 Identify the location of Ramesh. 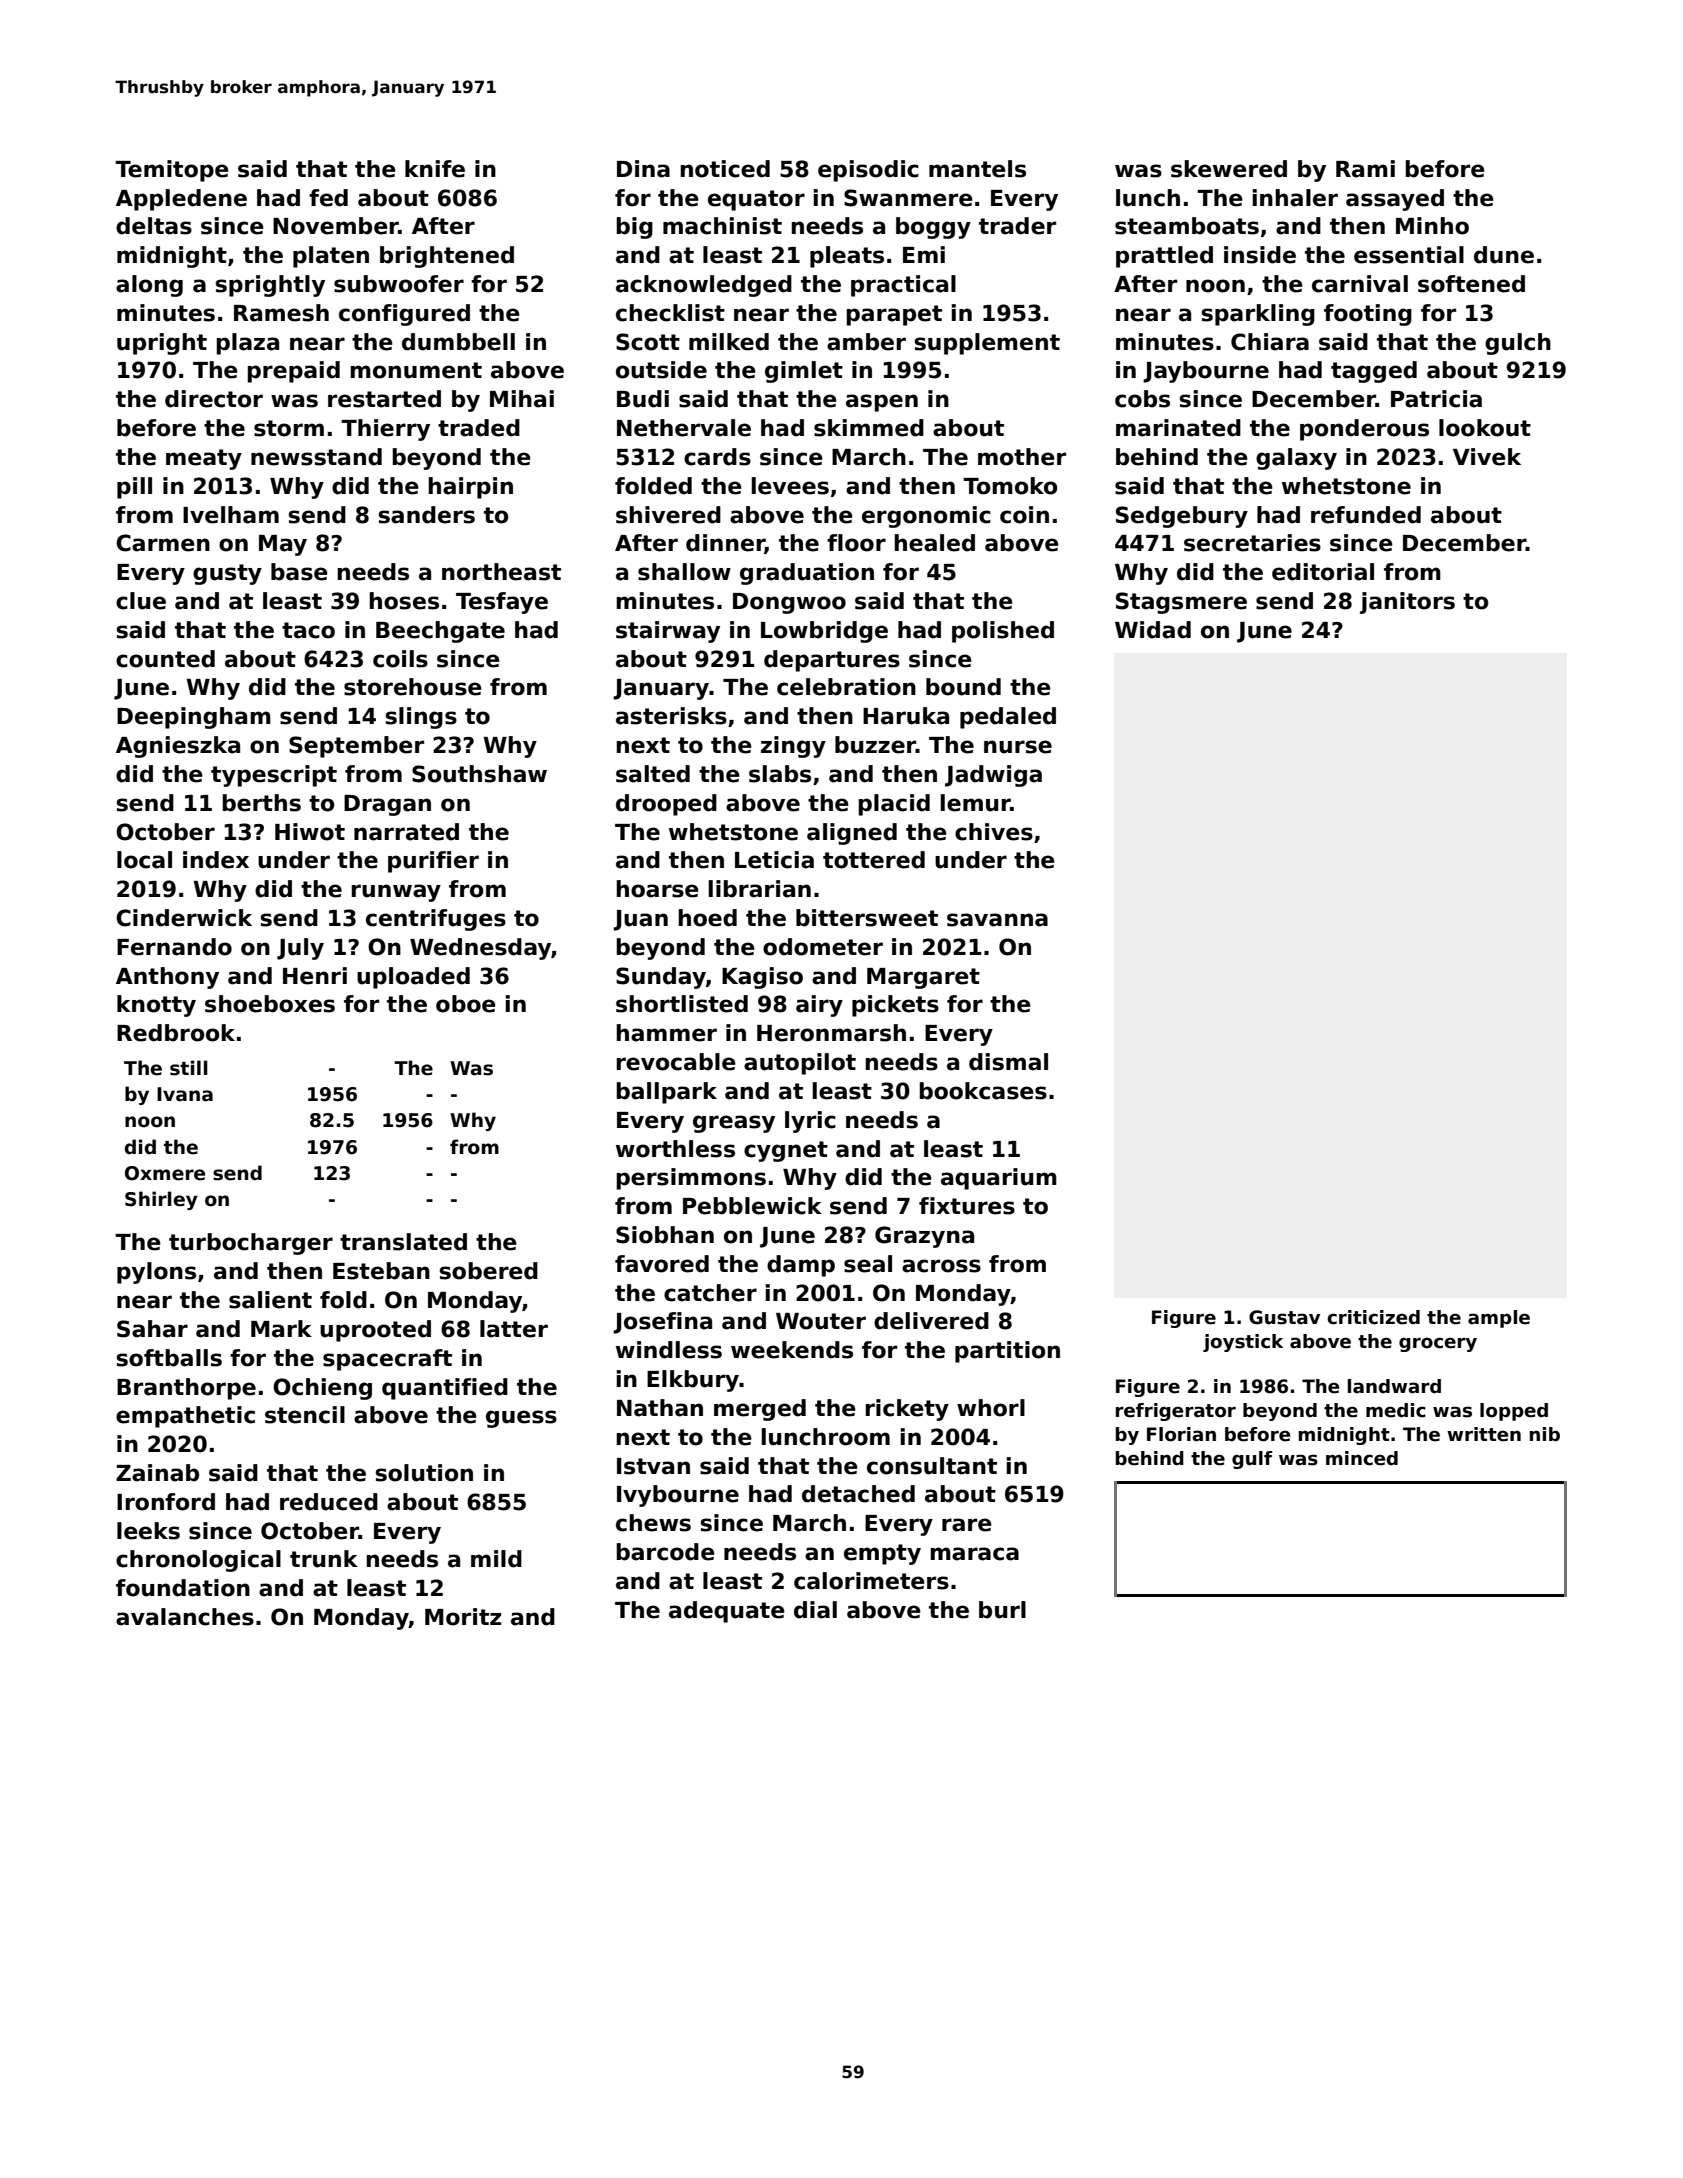
(281, 313).
